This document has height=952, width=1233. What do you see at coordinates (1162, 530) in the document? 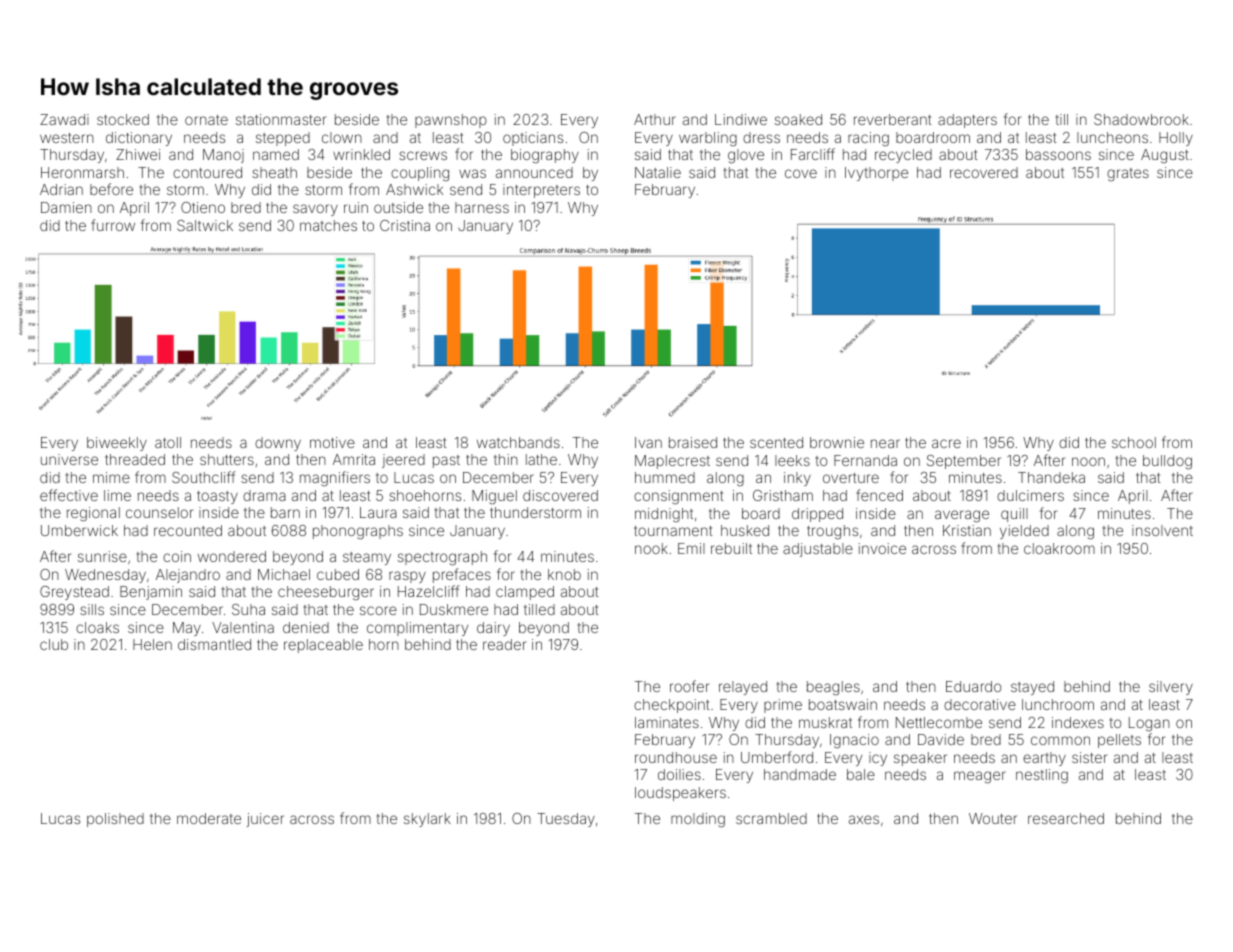
I see `insolvent` at bounding box center [1162, 530].
